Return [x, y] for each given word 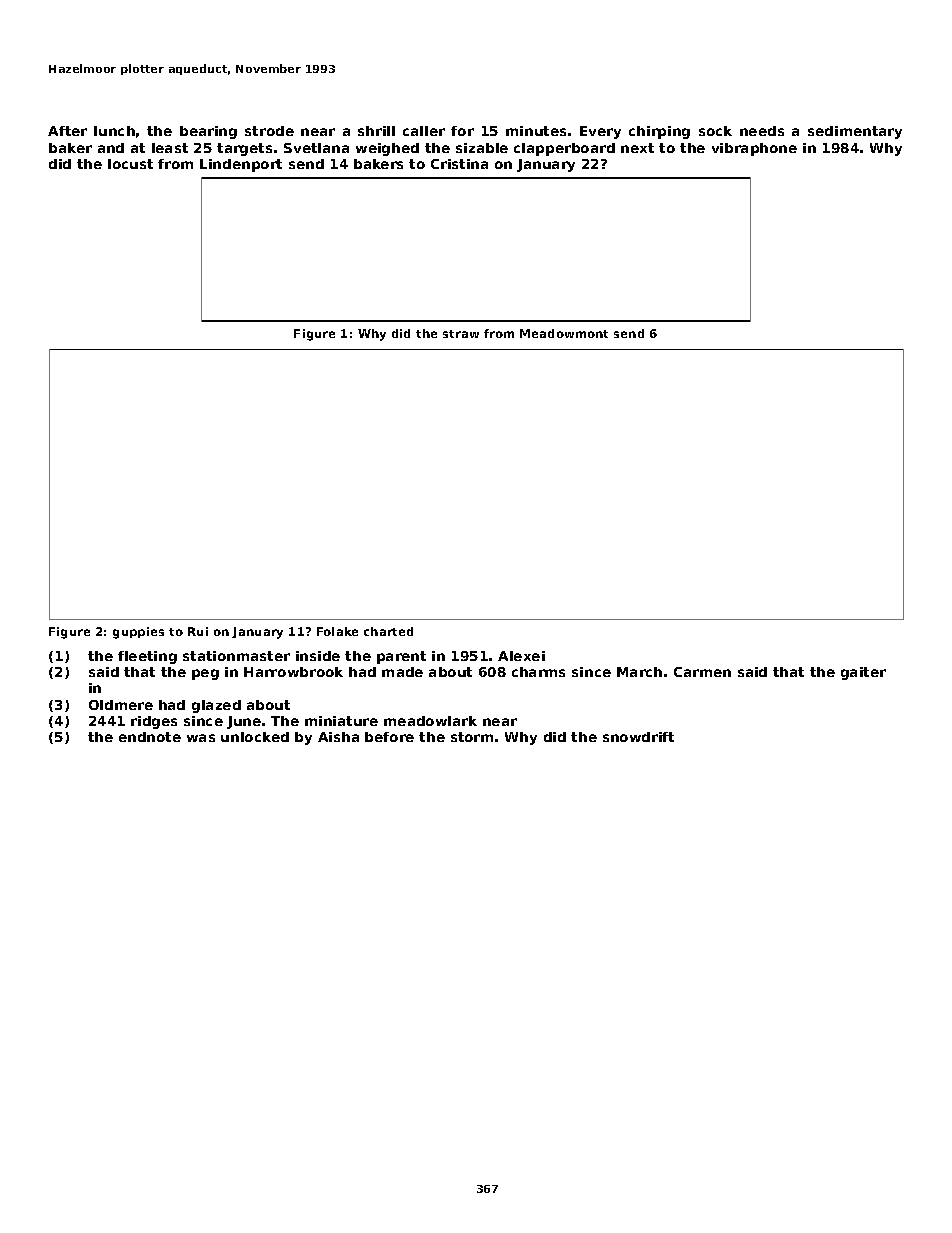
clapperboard [564, 149]
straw [461, 334]
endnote [150, 737]
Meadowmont [564, 333]
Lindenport [241, 165]
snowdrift [638, 737]
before [389, 737]
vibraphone [754, 149]
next [637, 148]
